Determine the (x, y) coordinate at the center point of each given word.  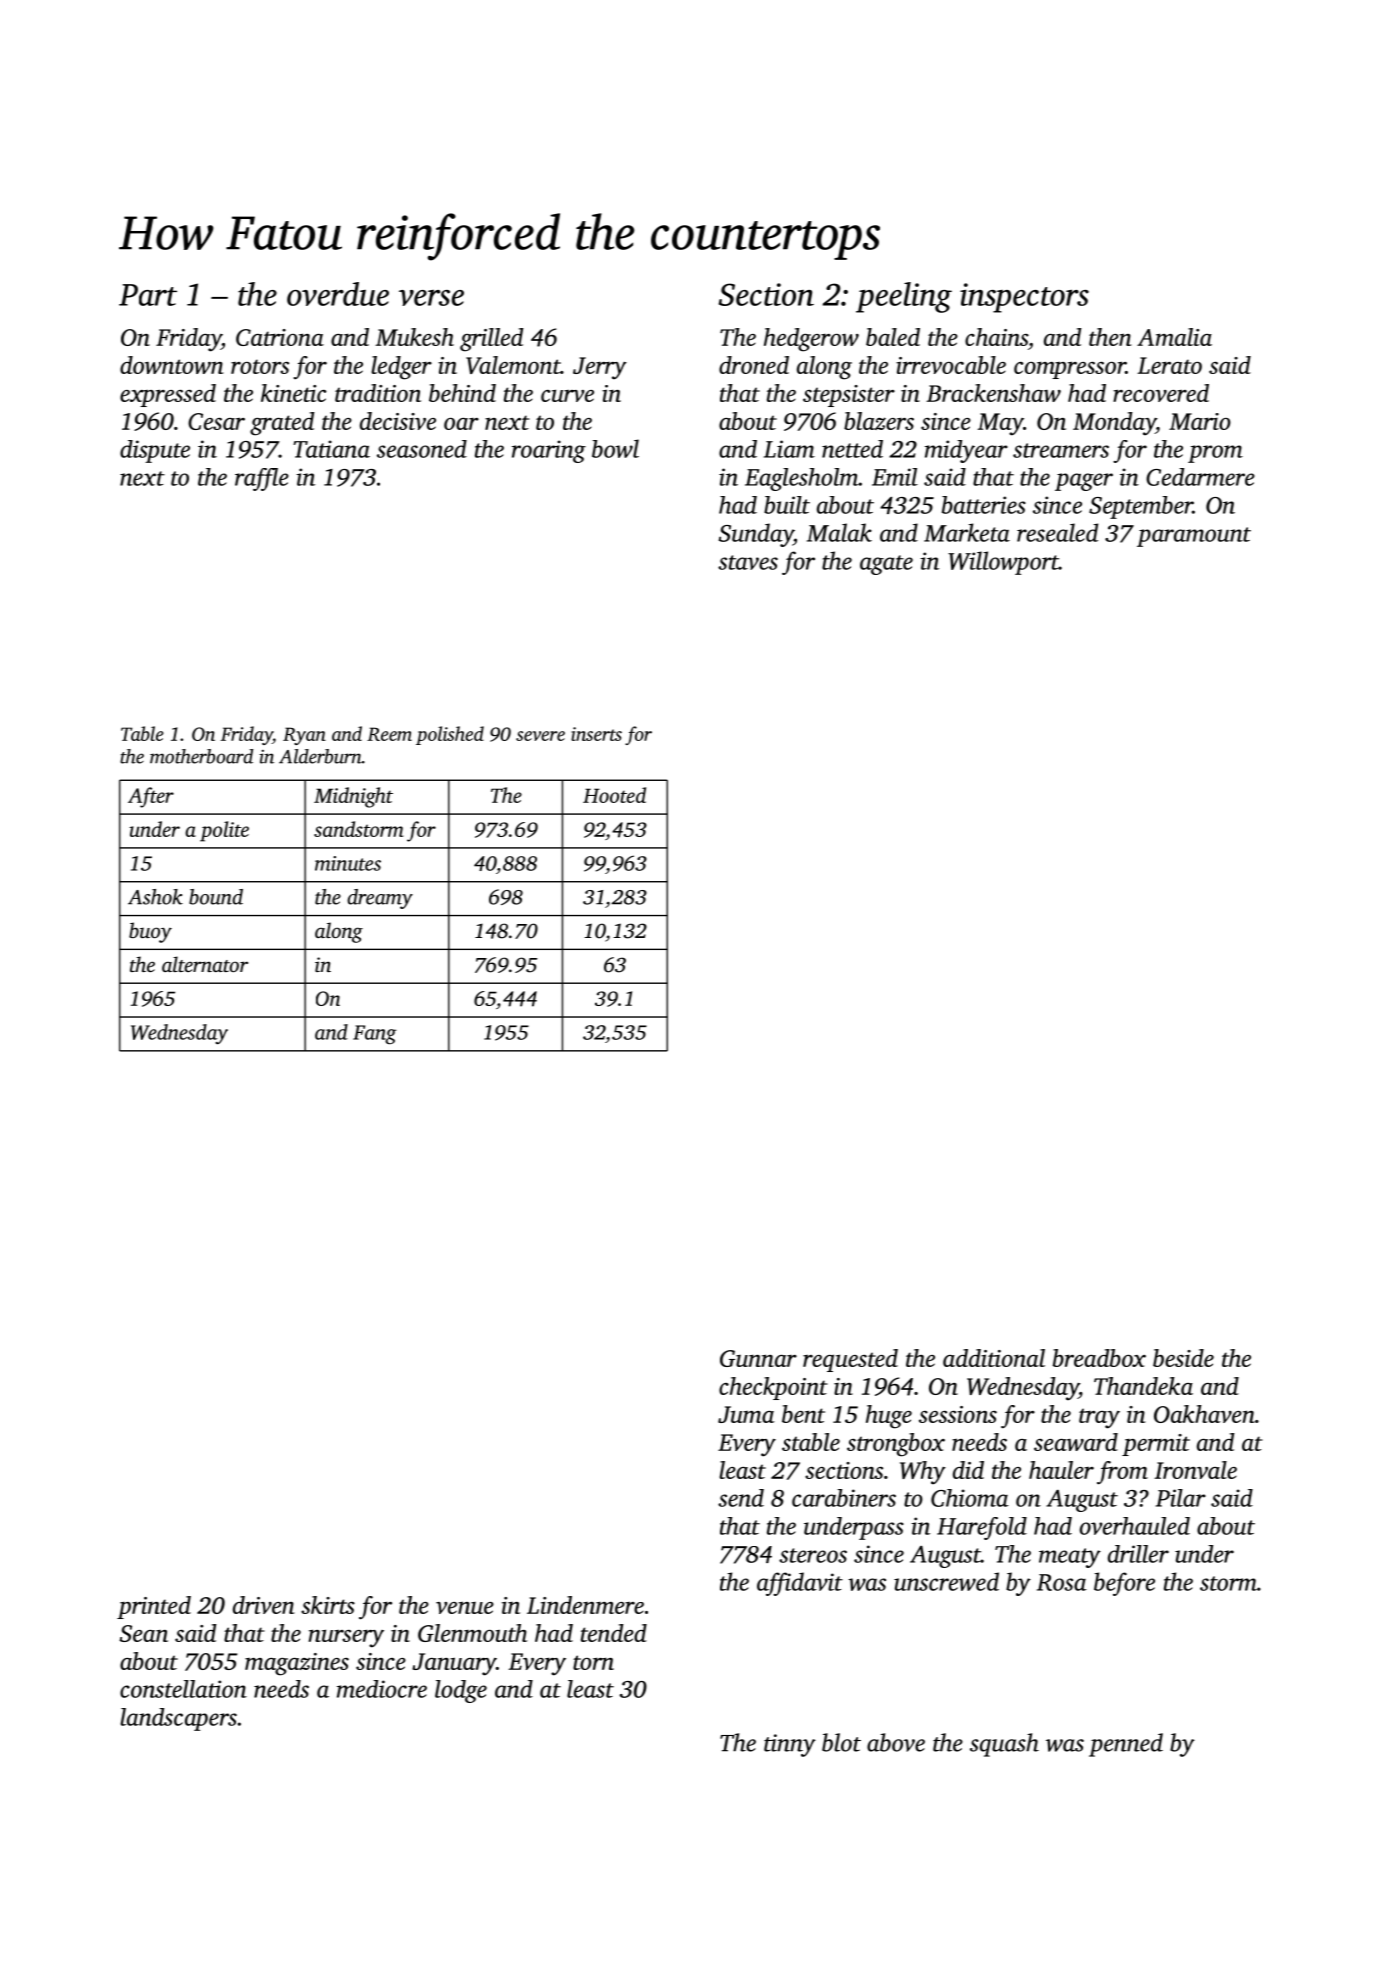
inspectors (1024, 298)
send (741, 1498)
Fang (375, 1035)
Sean (143, 1633)
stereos (813, 1555)
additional (994, 1358)
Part (148, 295)
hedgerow (811, 340)
